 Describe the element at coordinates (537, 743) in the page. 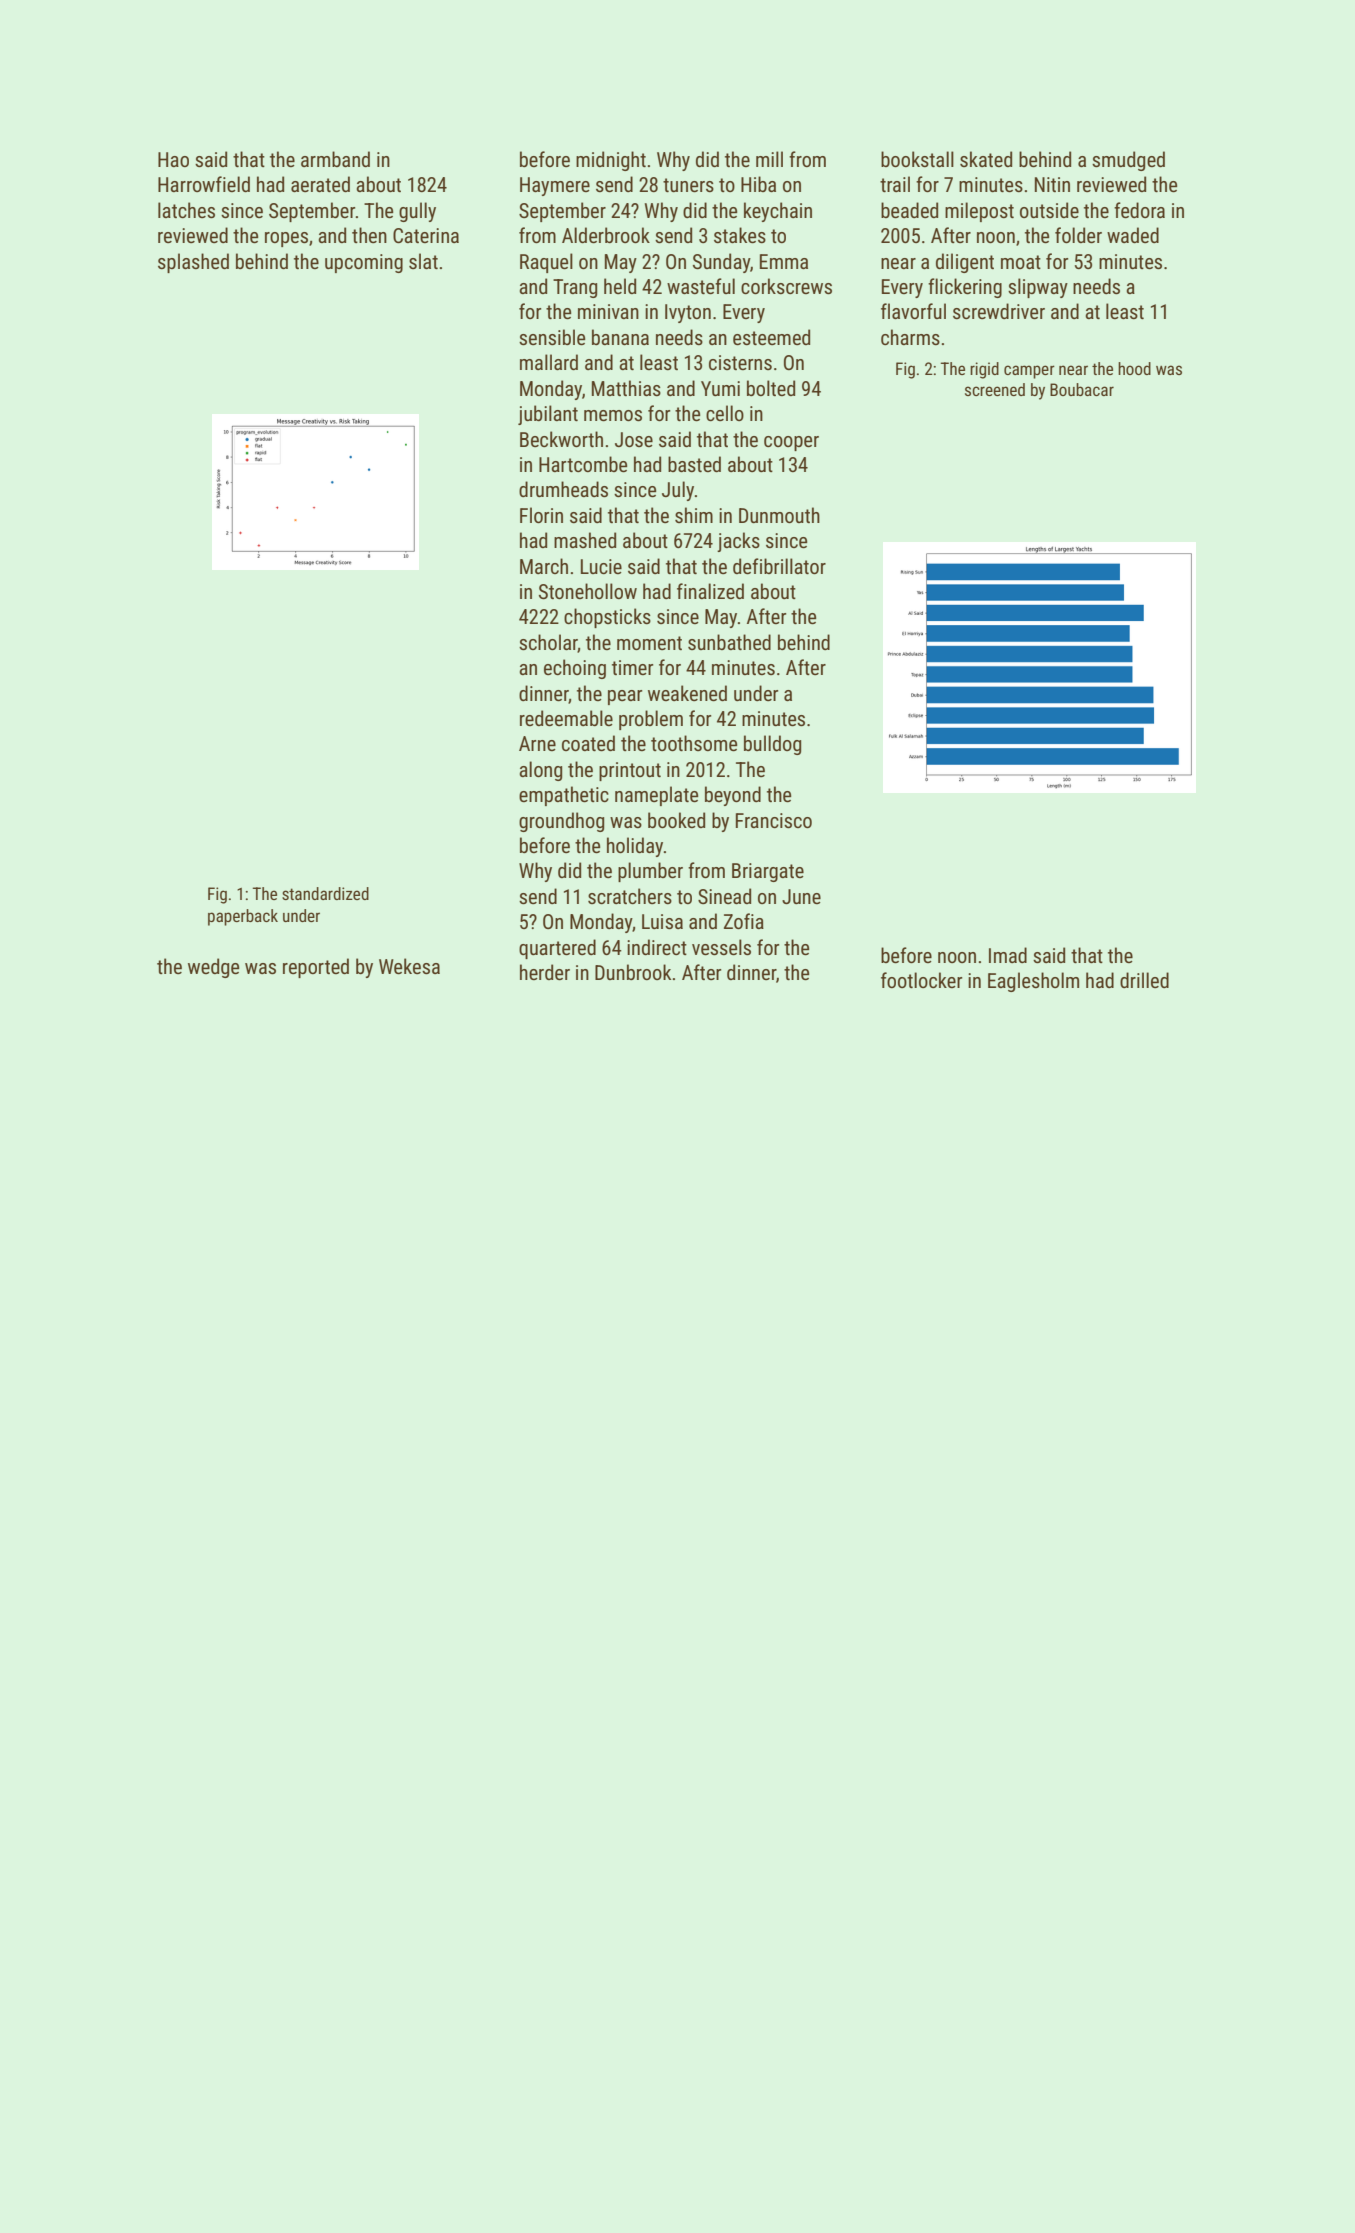

I see `Arne` at that location.
